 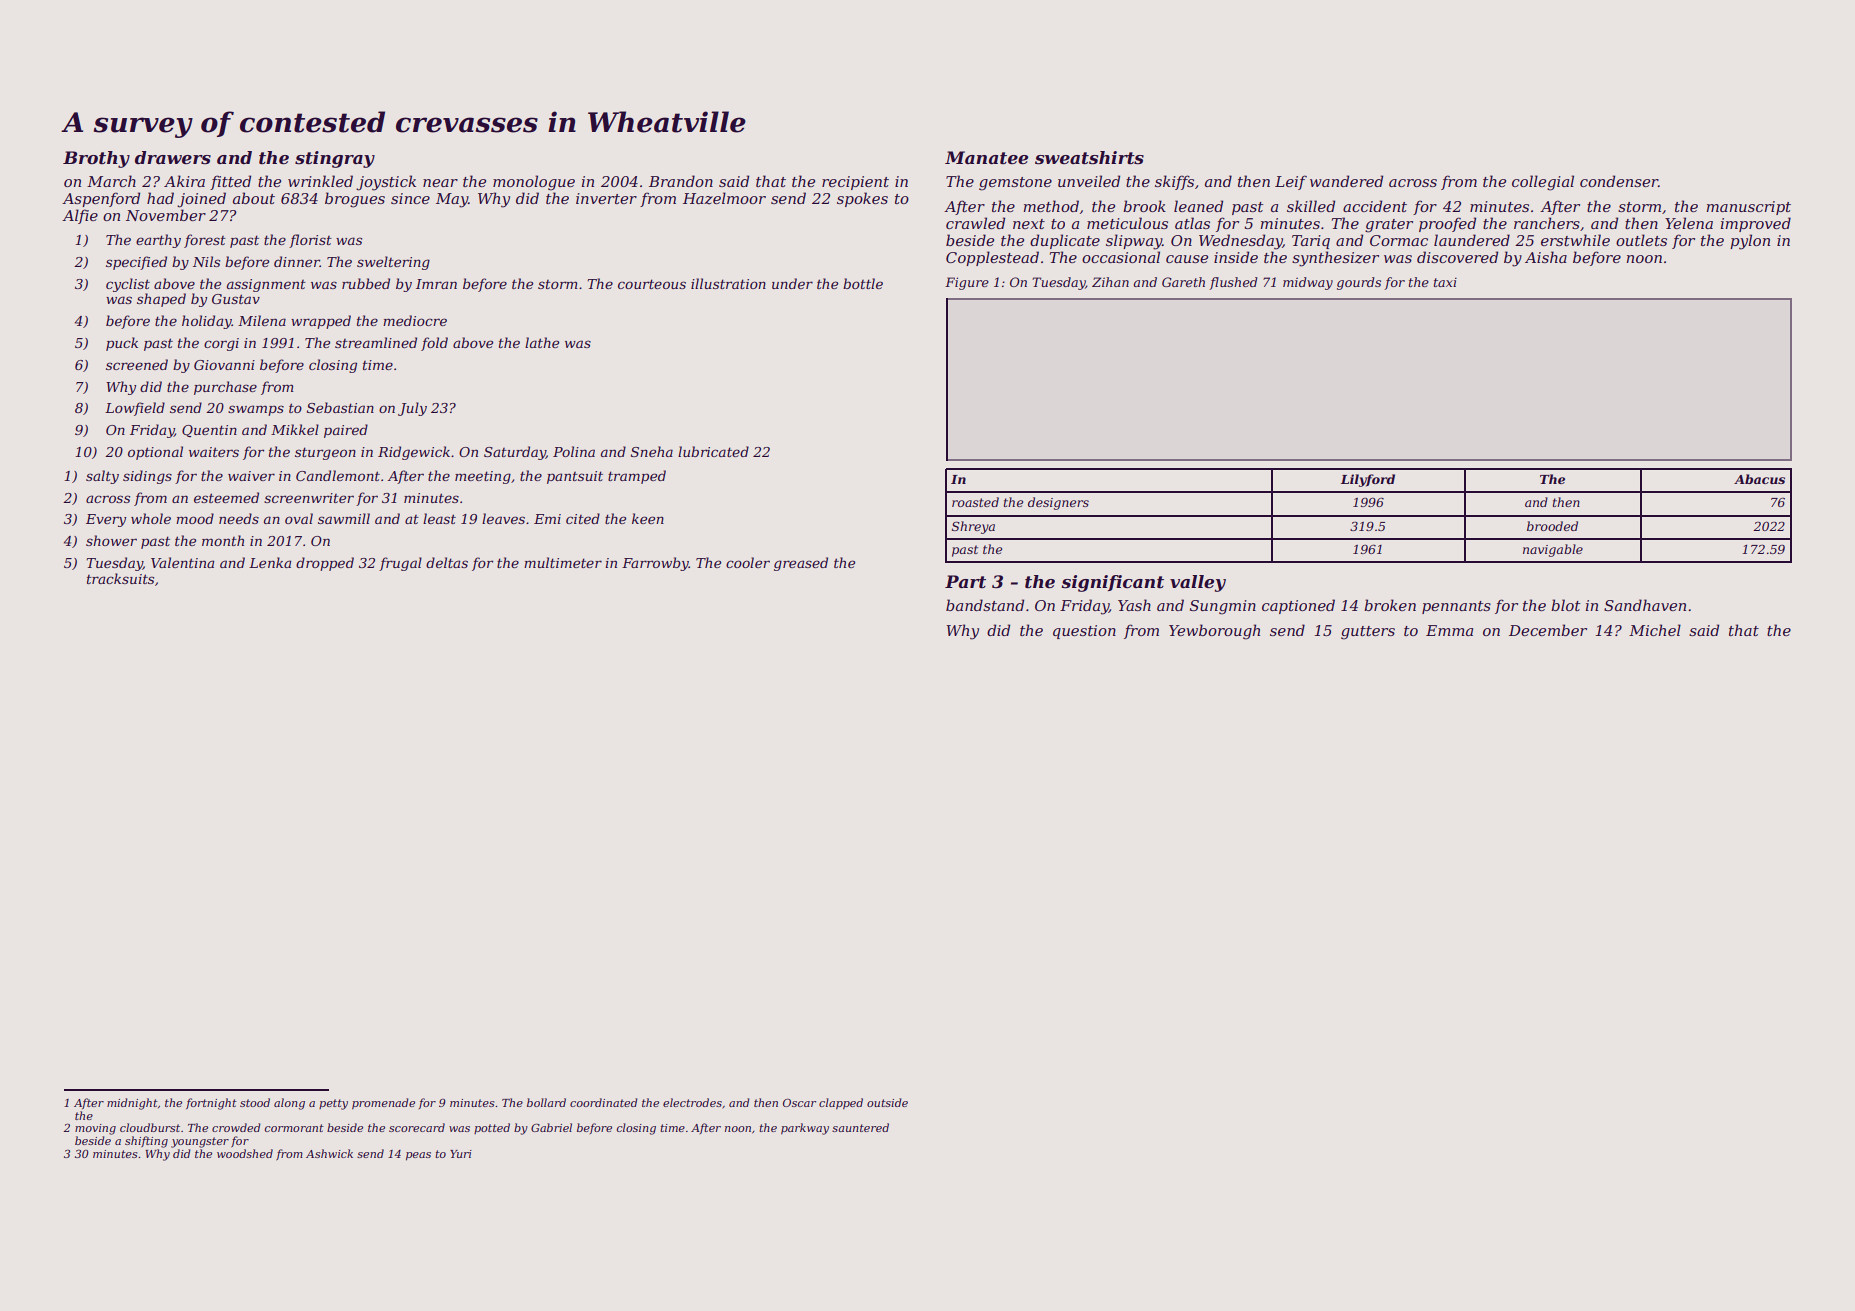 What do you see at coordinates (1084, 632) in the screenshot?
I see `question` at bounding box center [1084, 632].
